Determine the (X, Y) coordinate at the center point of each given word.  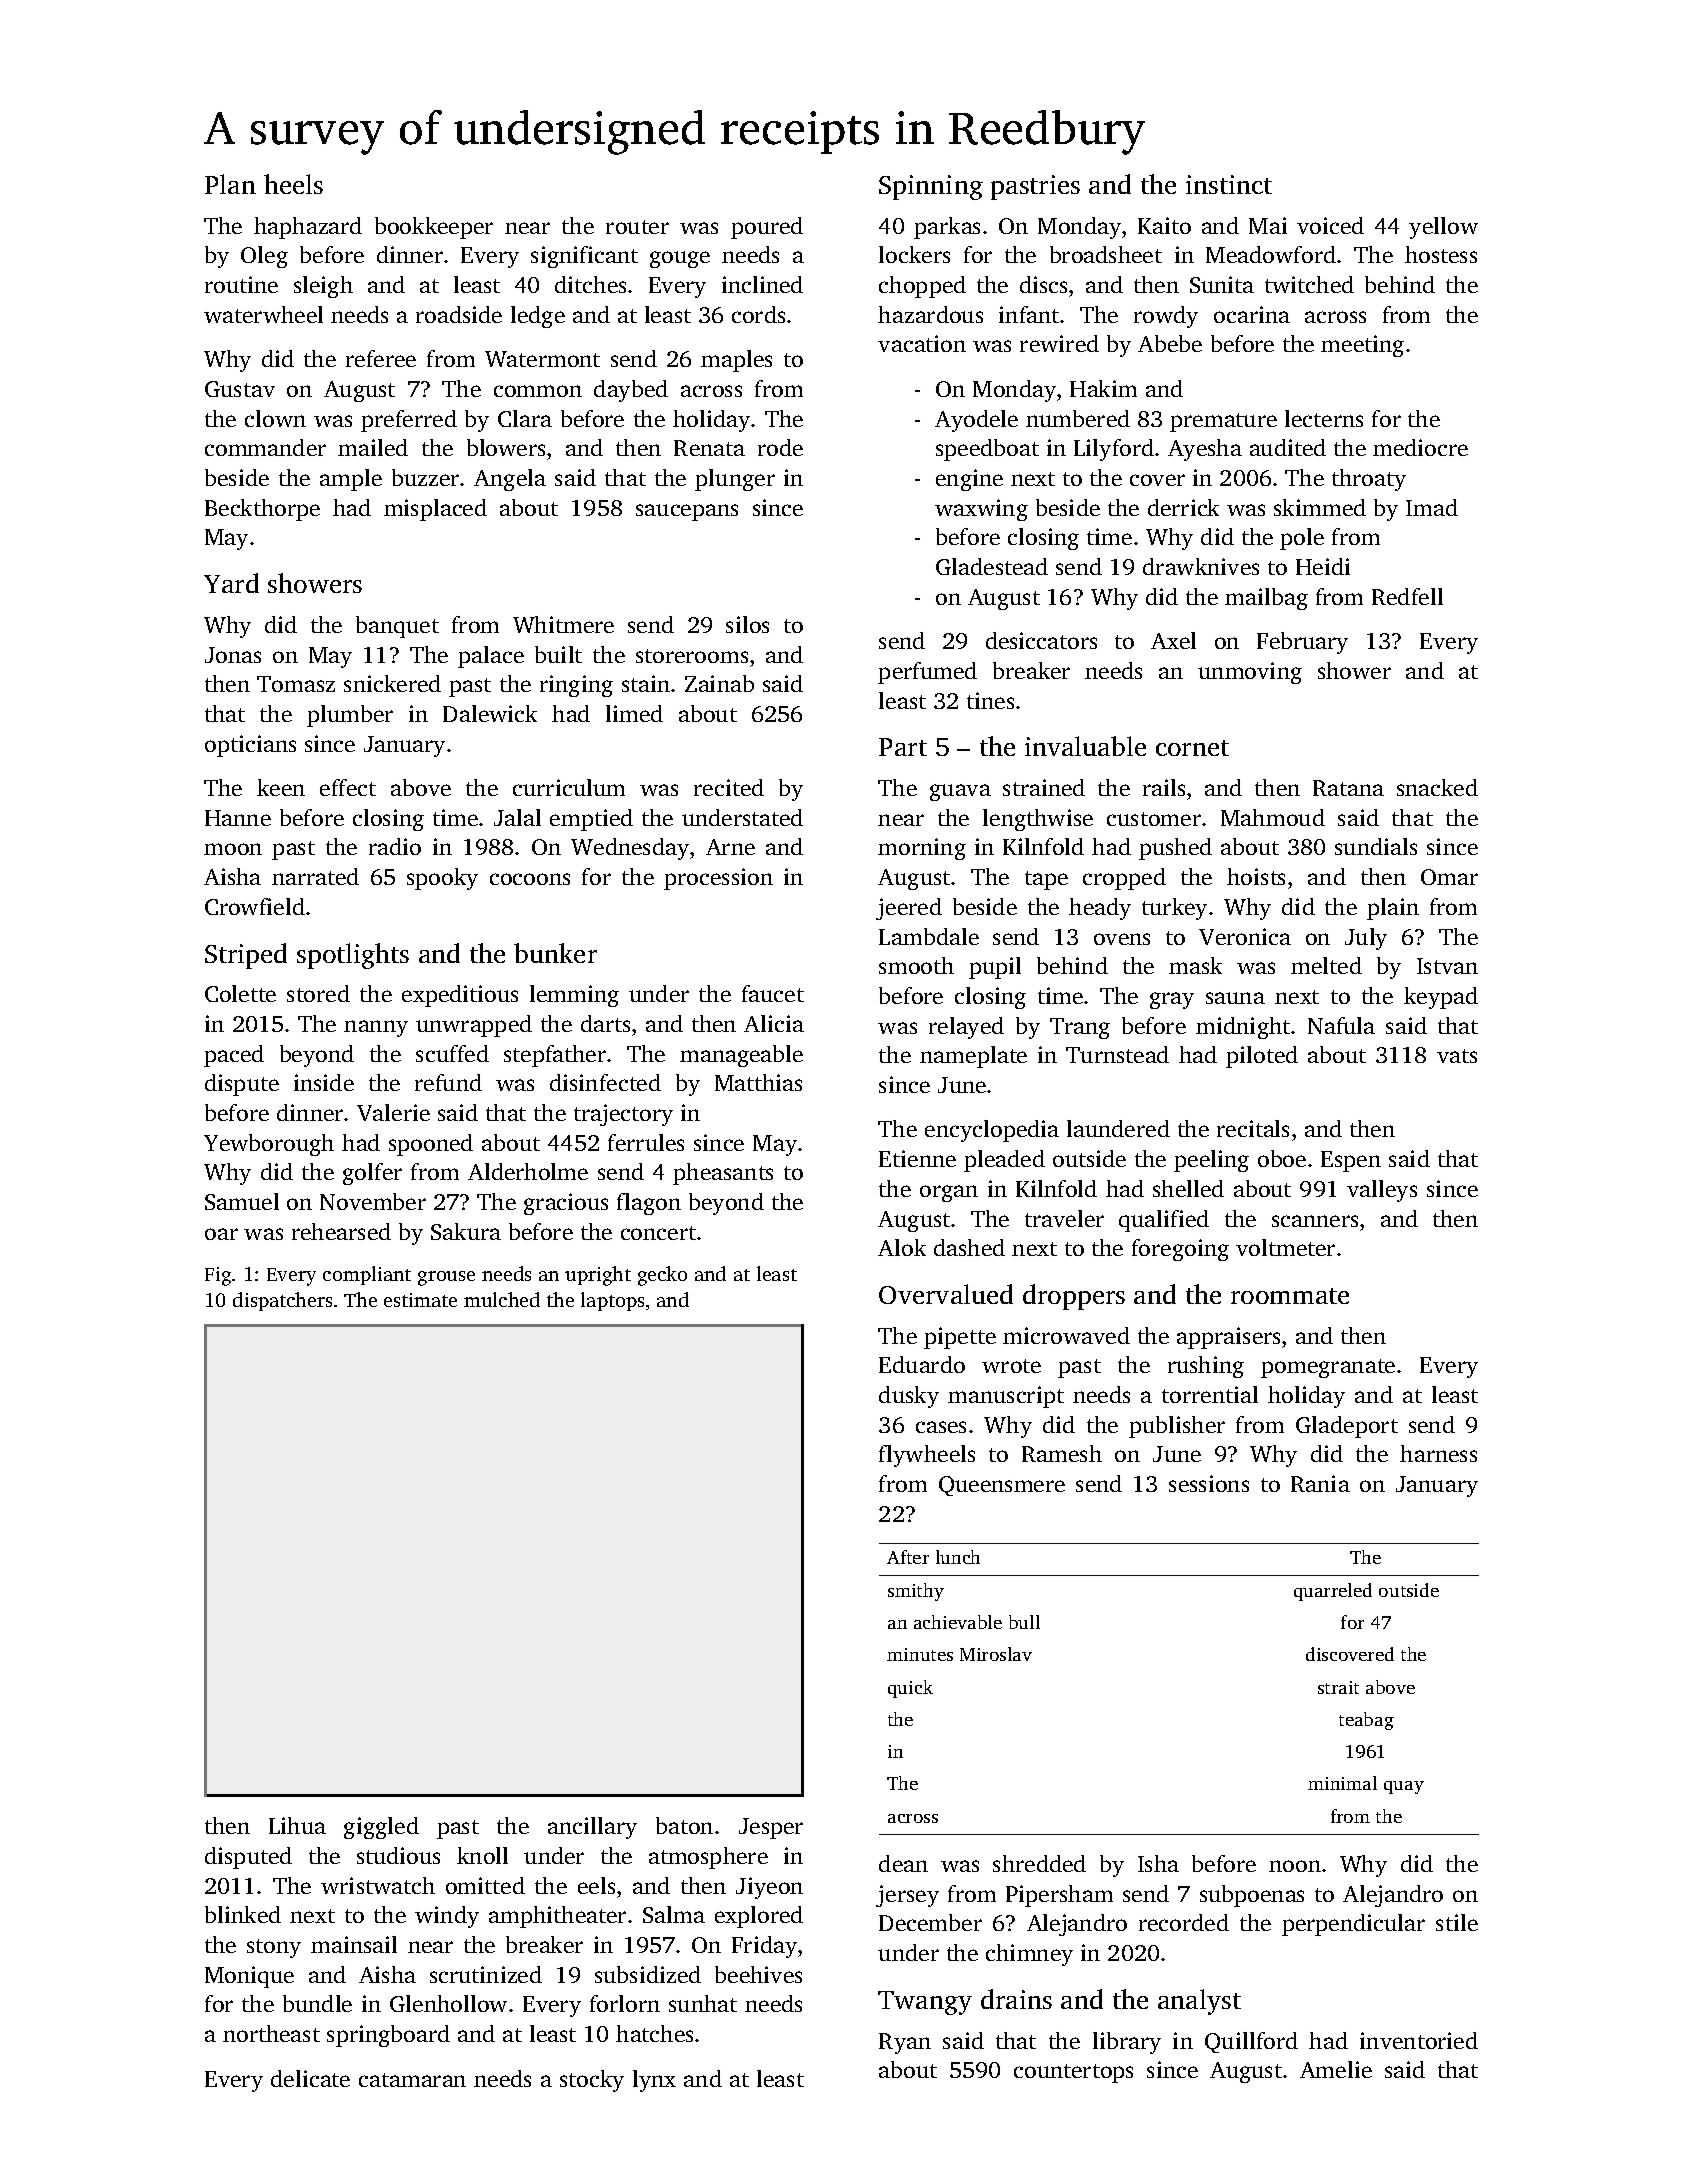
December (930, 1922)
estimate (420, 1300)
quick (910, 1689)
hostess (1441, 254)
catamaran (412, 2080)
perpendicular (1353, 1925)
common (538, 391)
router (637, 227)
